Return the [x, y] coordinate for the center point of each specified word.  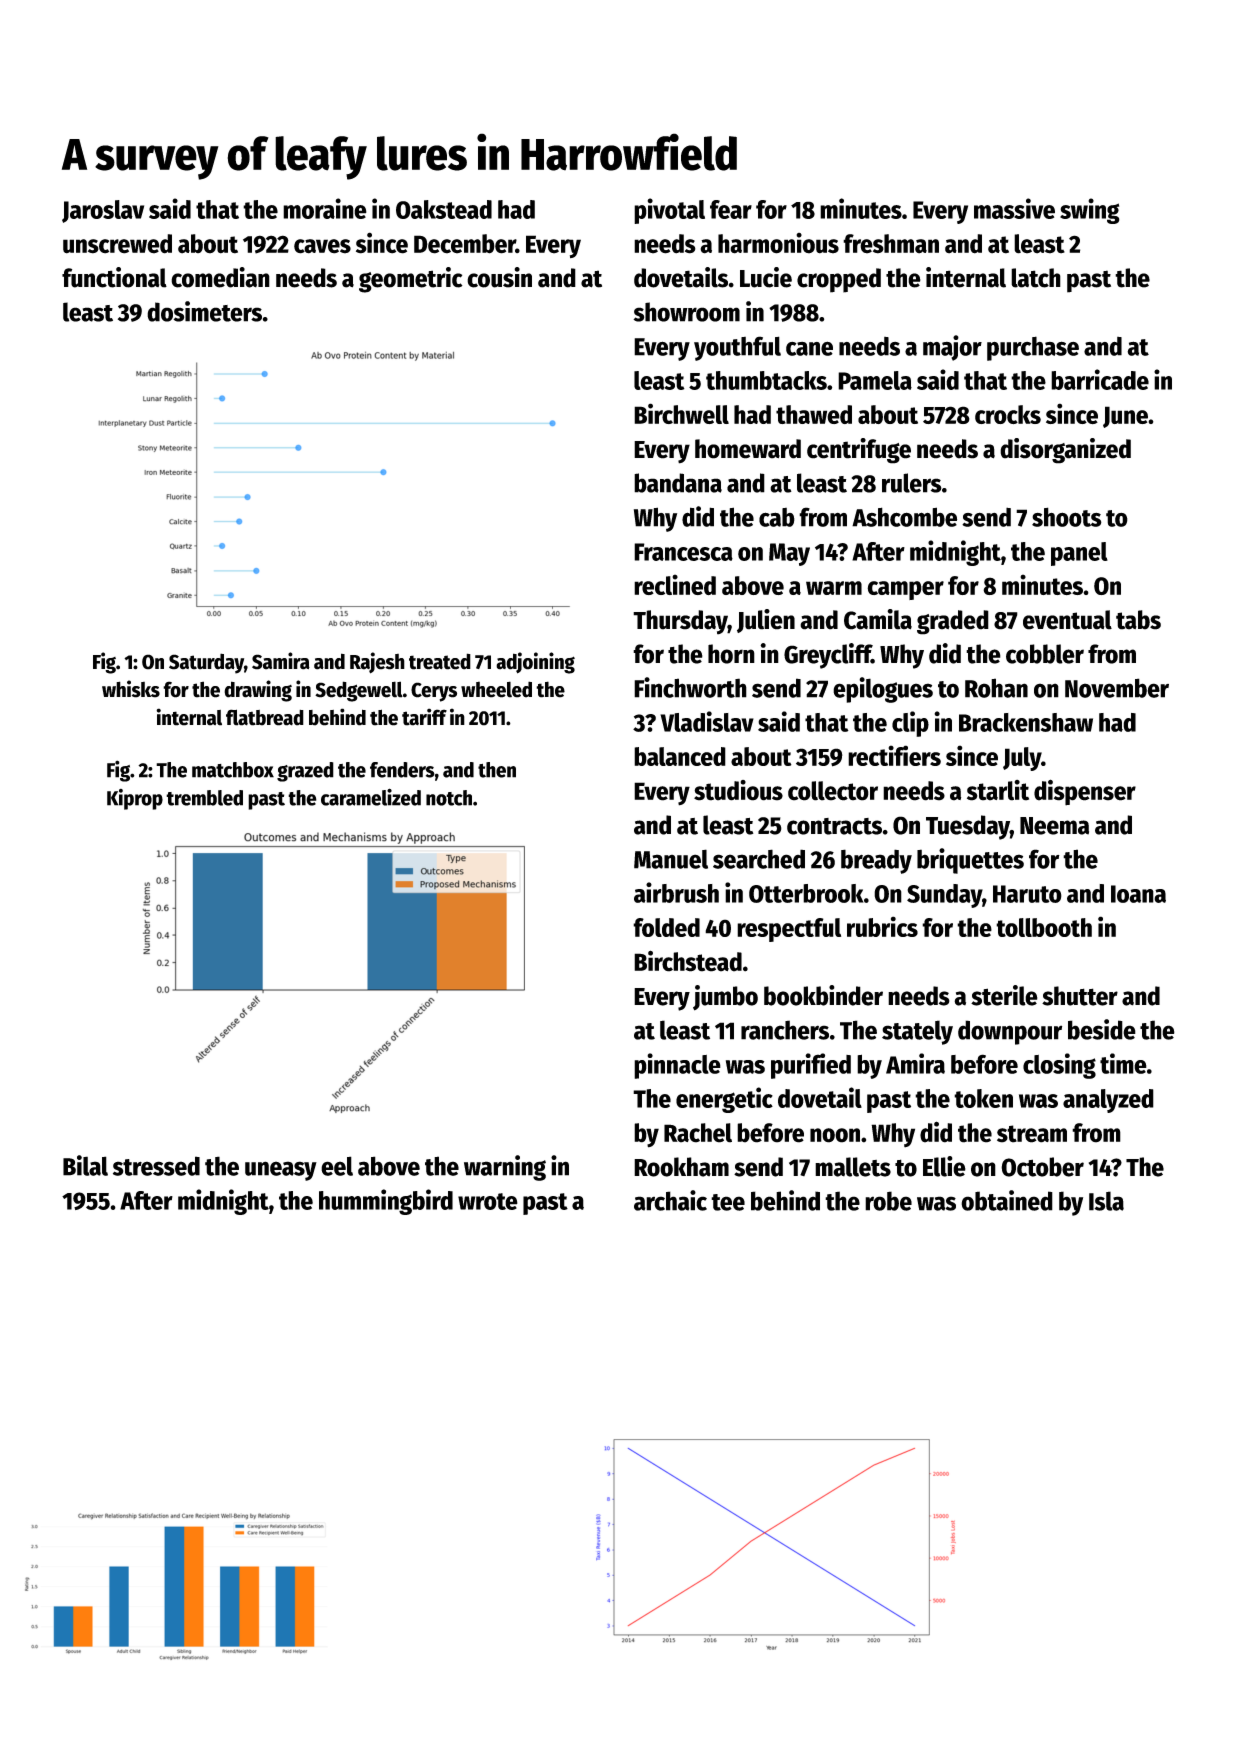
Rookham [681, 1167]
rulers [912, 483]
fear [731, 209]
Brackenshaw [1026, 722]
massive [1014, 208]
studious [738, 790]
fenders [402, 770]
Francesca [683, 552]
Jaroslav [103, 211]
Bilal [85, 1165]
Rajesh [377, 663]
